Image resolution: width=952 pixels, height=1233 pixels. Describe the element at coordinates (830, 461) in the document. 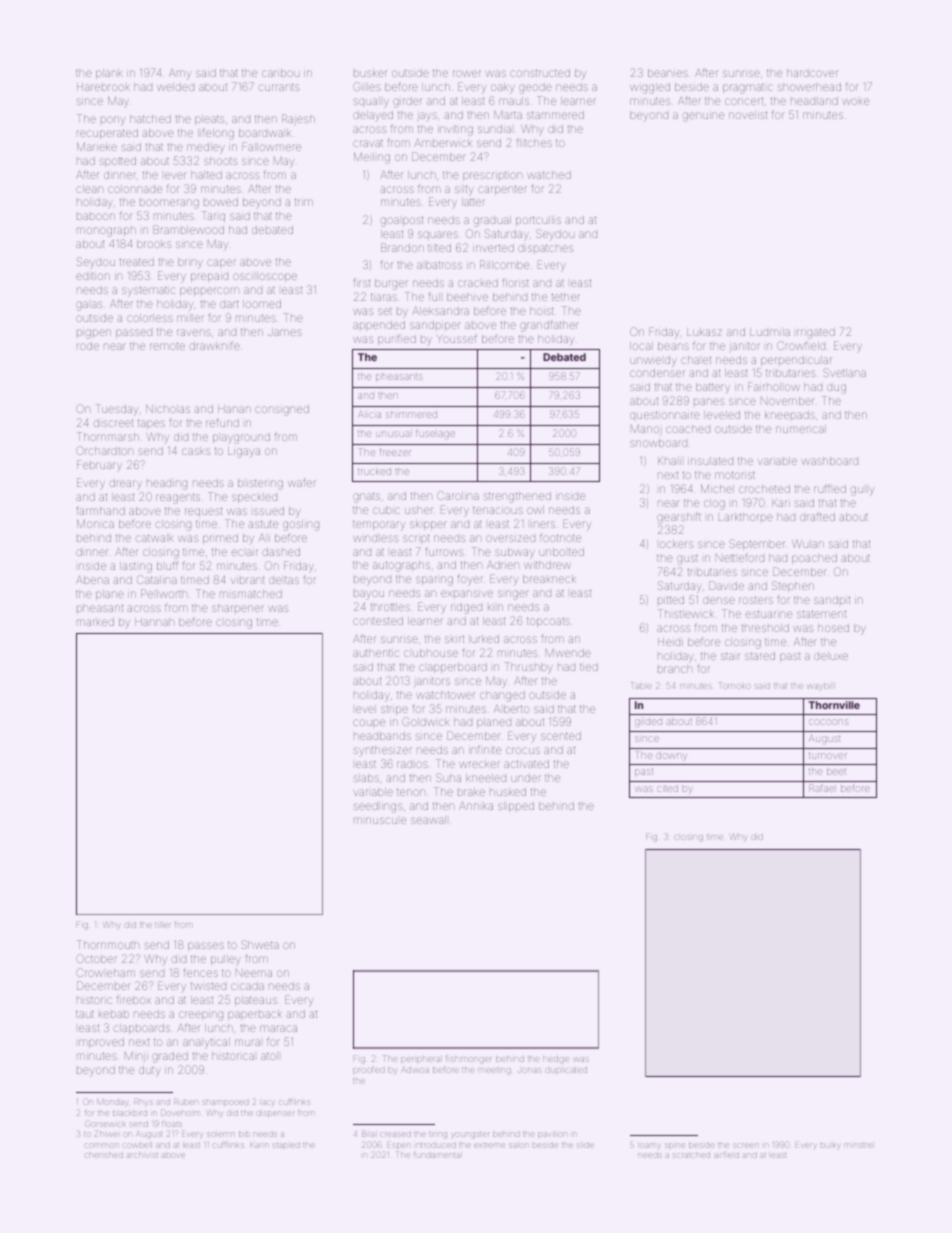

I see `washboard` at that location.
